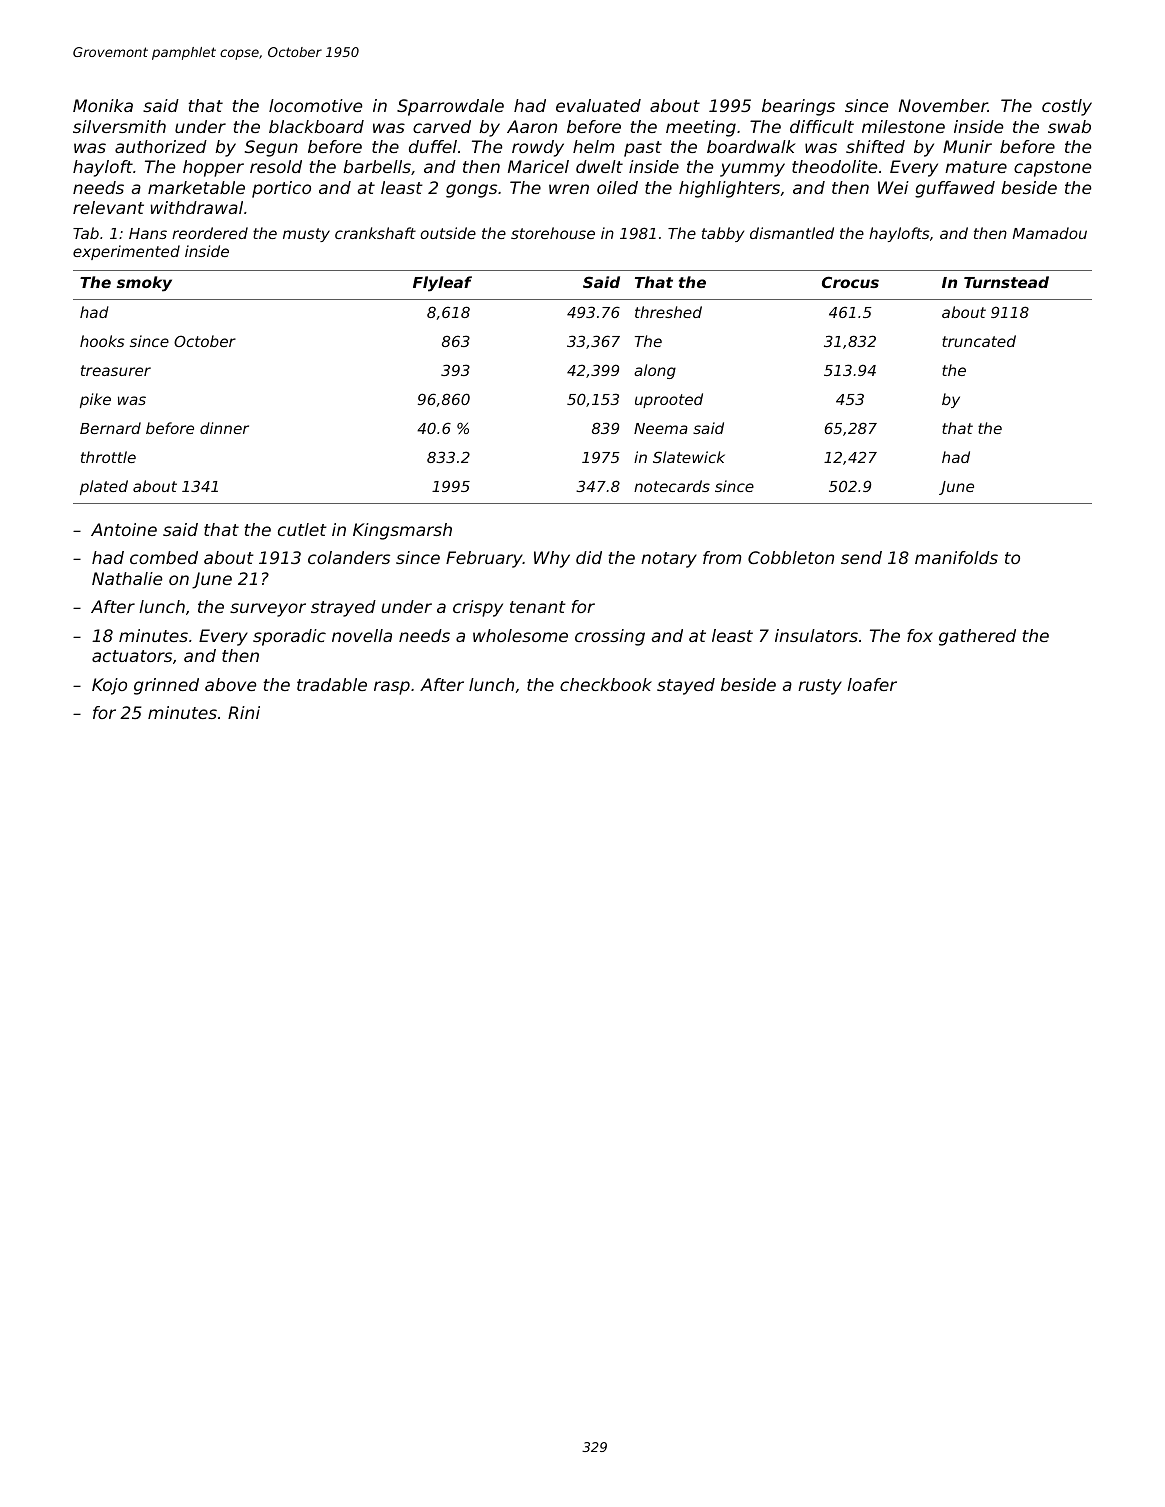 This document has height=1507, width=1165. I want to click on Why, so click(552, 559).
